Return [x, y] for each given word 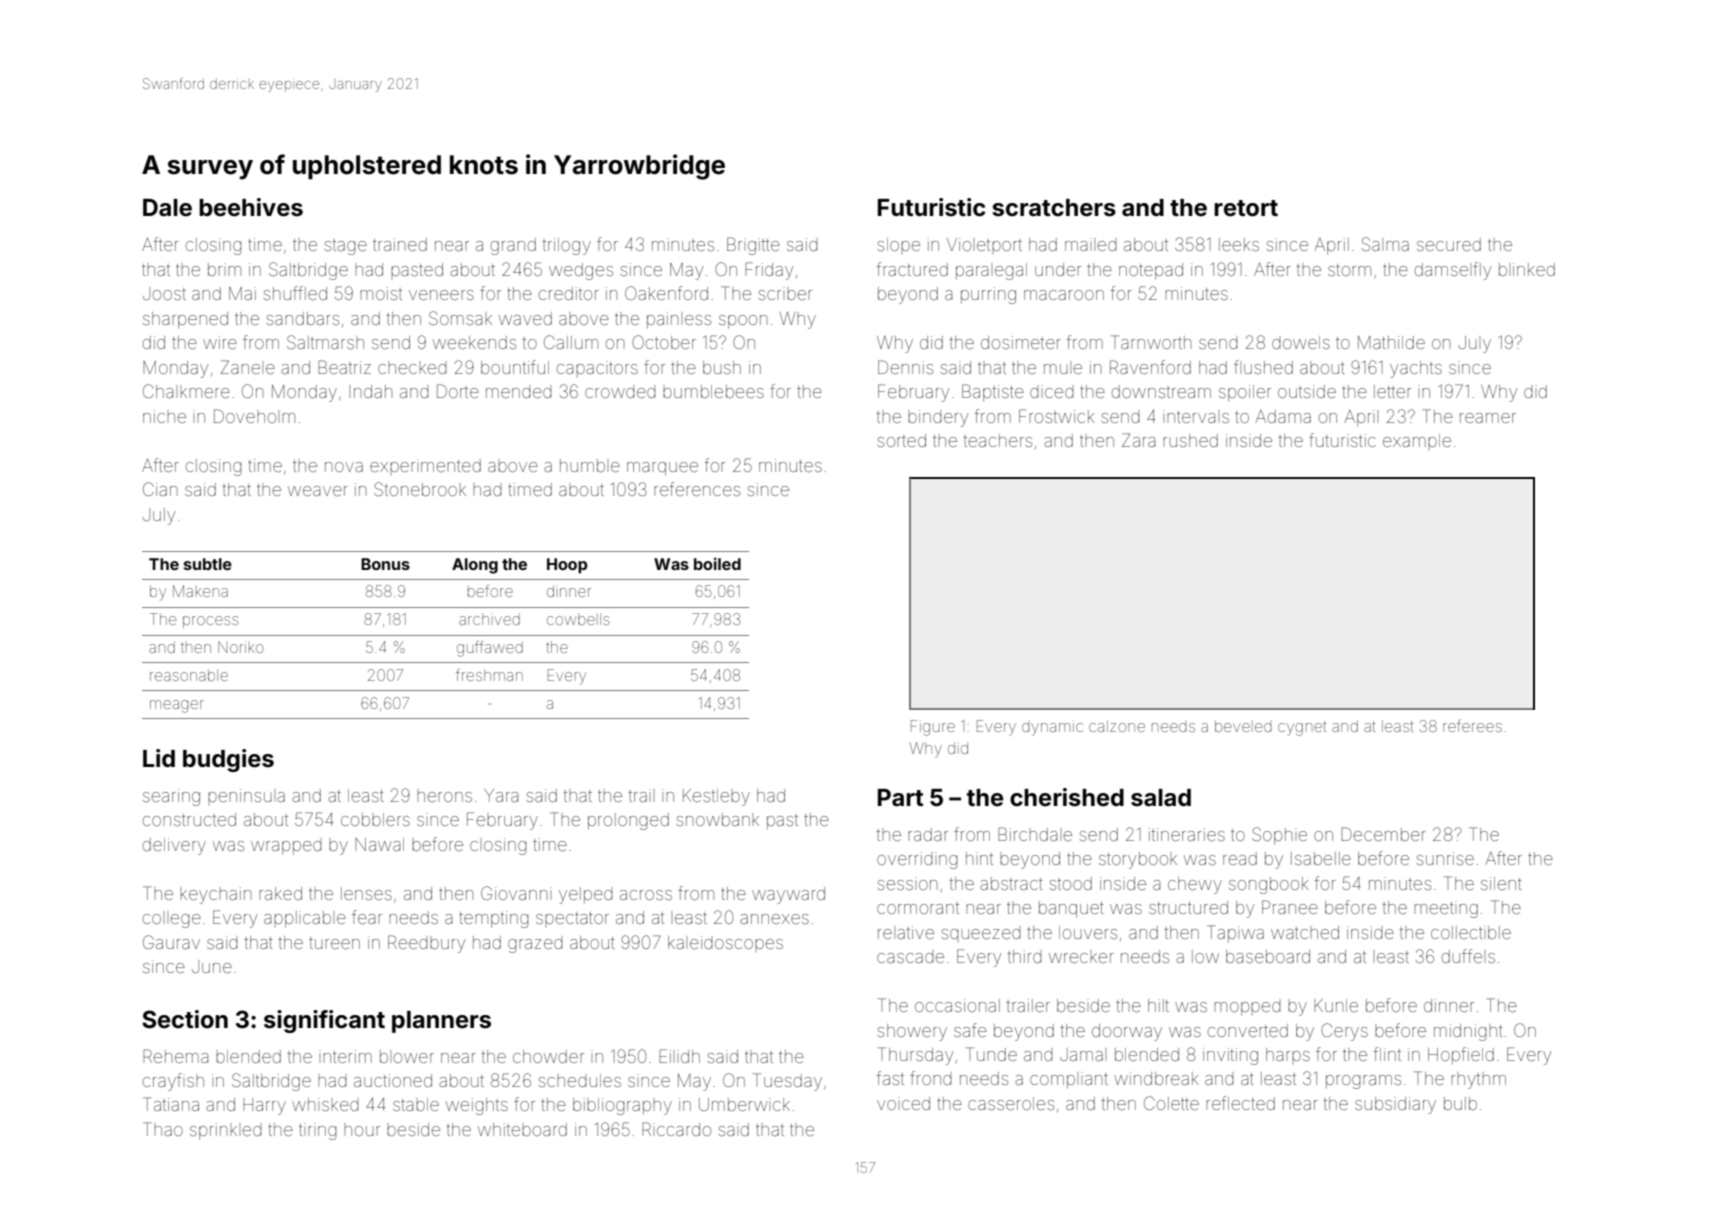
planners [441, 1022]
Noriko [240, 647]
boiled [717, 563]
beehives [251, 207]
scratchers [1054, 208]
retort [1246, 208]
